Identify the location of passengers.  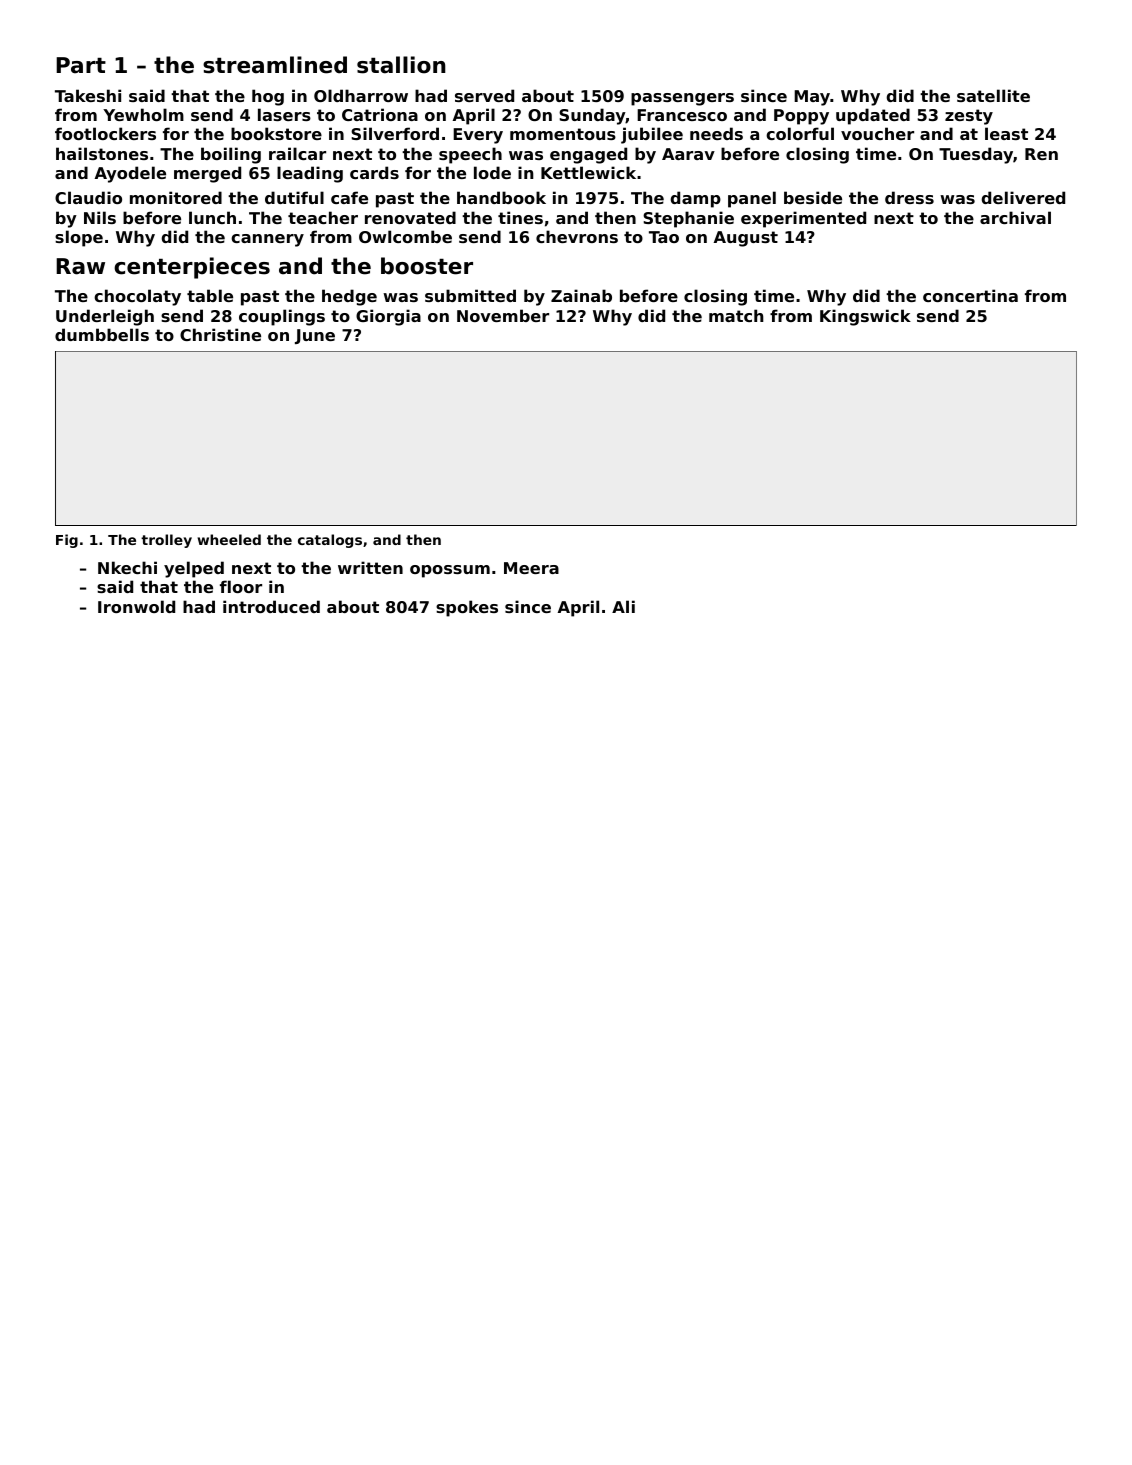
(682, 99).
